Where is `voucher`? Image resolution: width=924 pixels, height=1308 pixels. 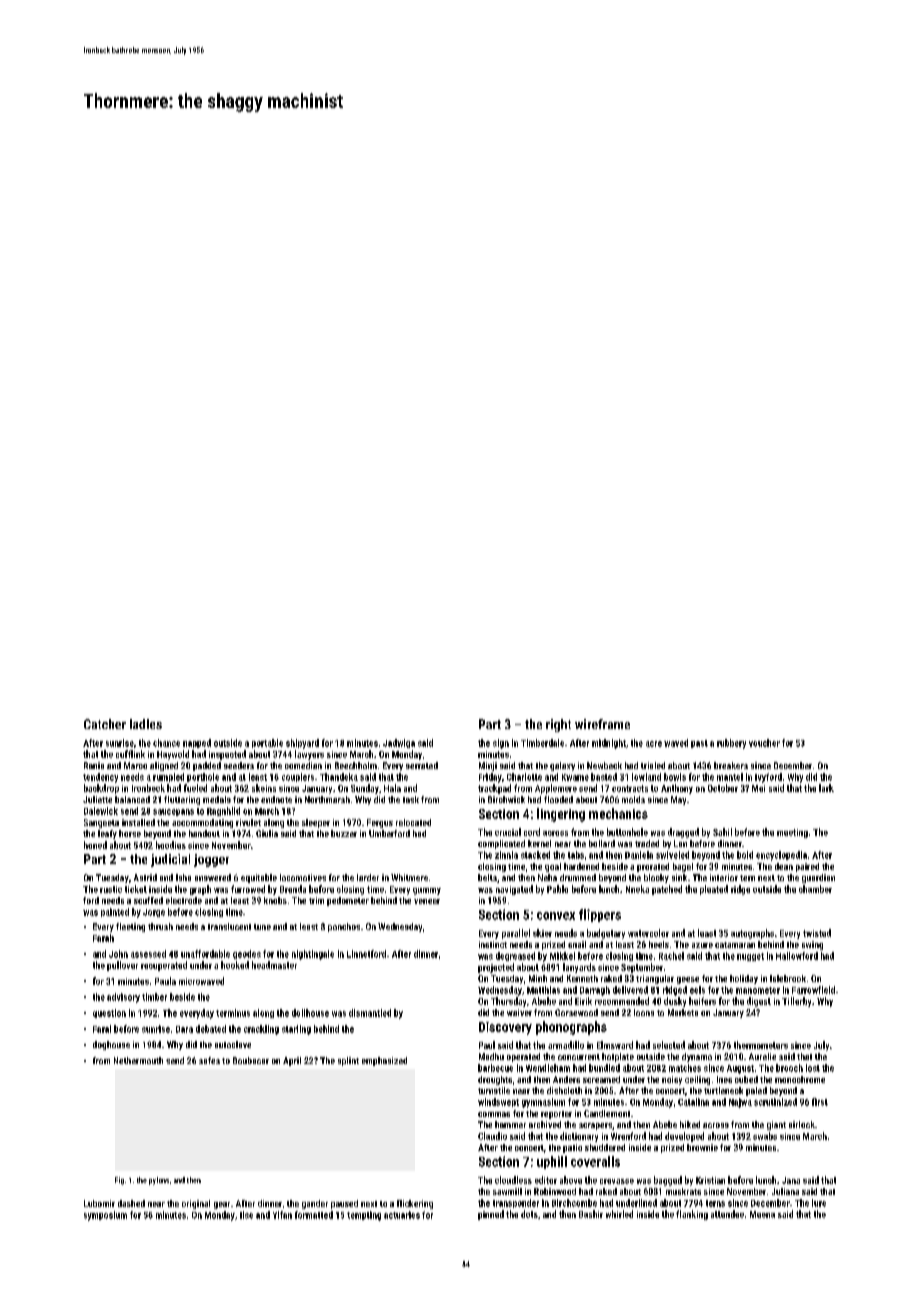 voucher is located at coordinates (764, 743).
